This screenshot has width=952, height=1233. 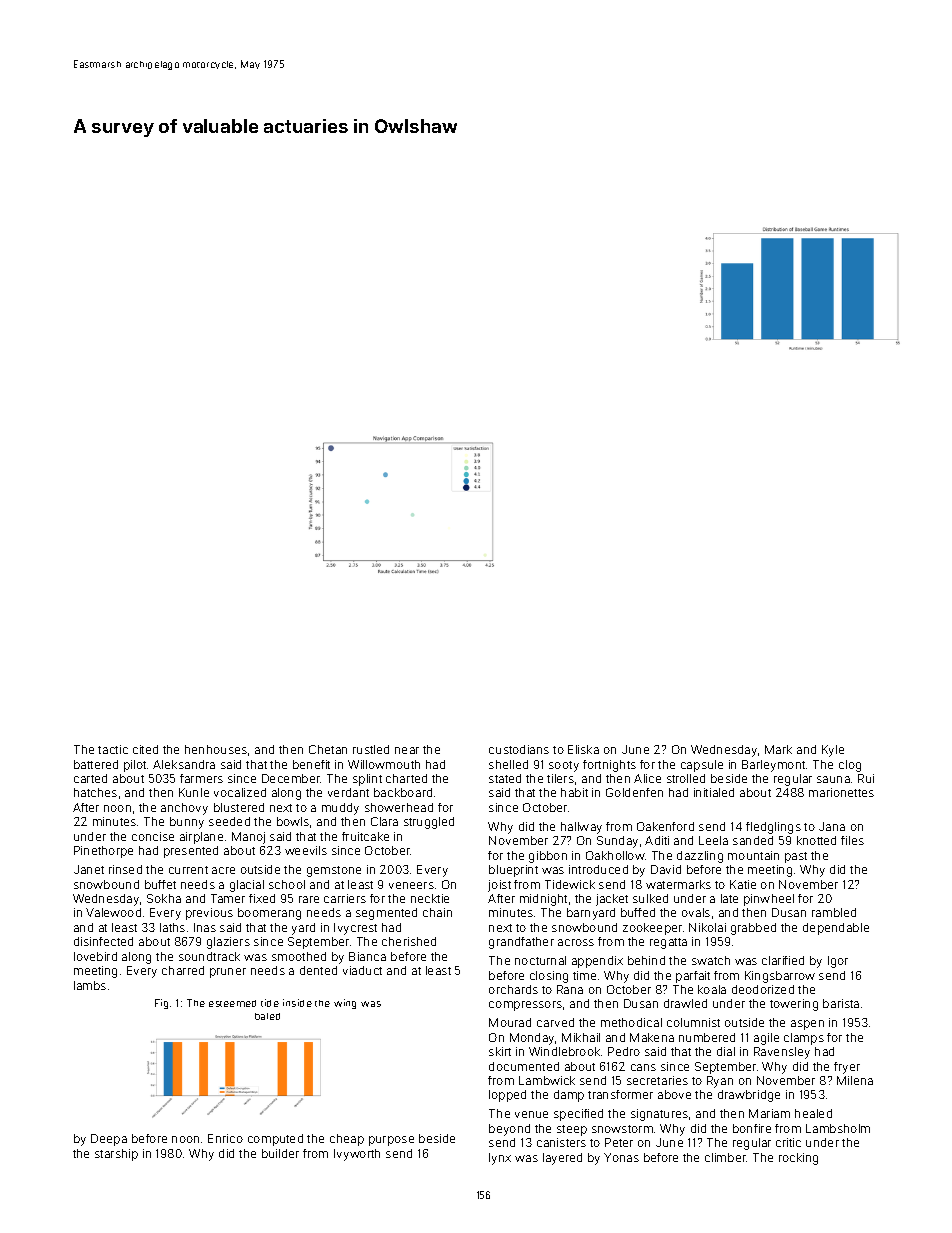 I want to click on custodians, so click(x=519, y=749).
